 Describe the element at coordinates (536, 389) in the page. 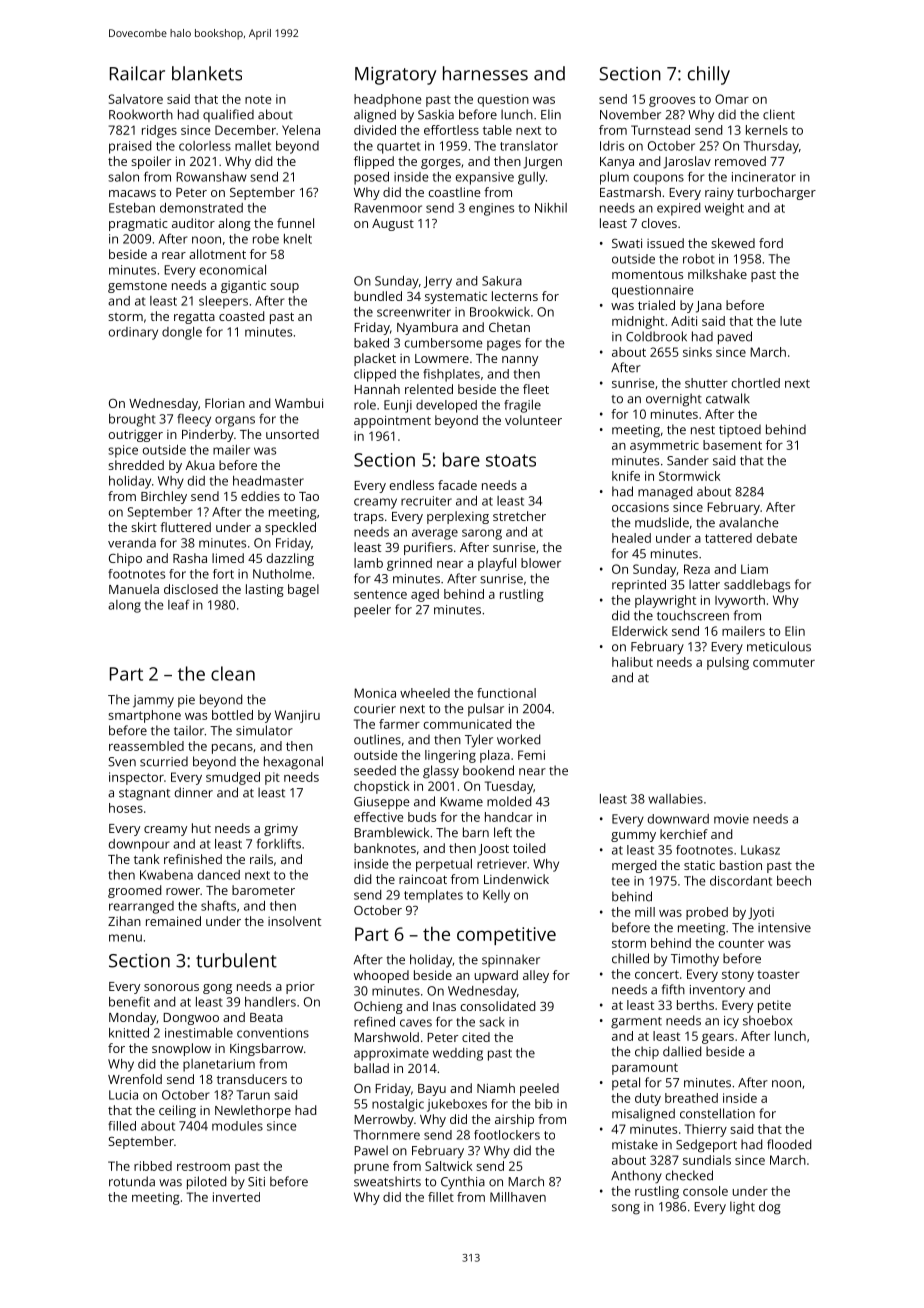

I see `fleet` at that location.
